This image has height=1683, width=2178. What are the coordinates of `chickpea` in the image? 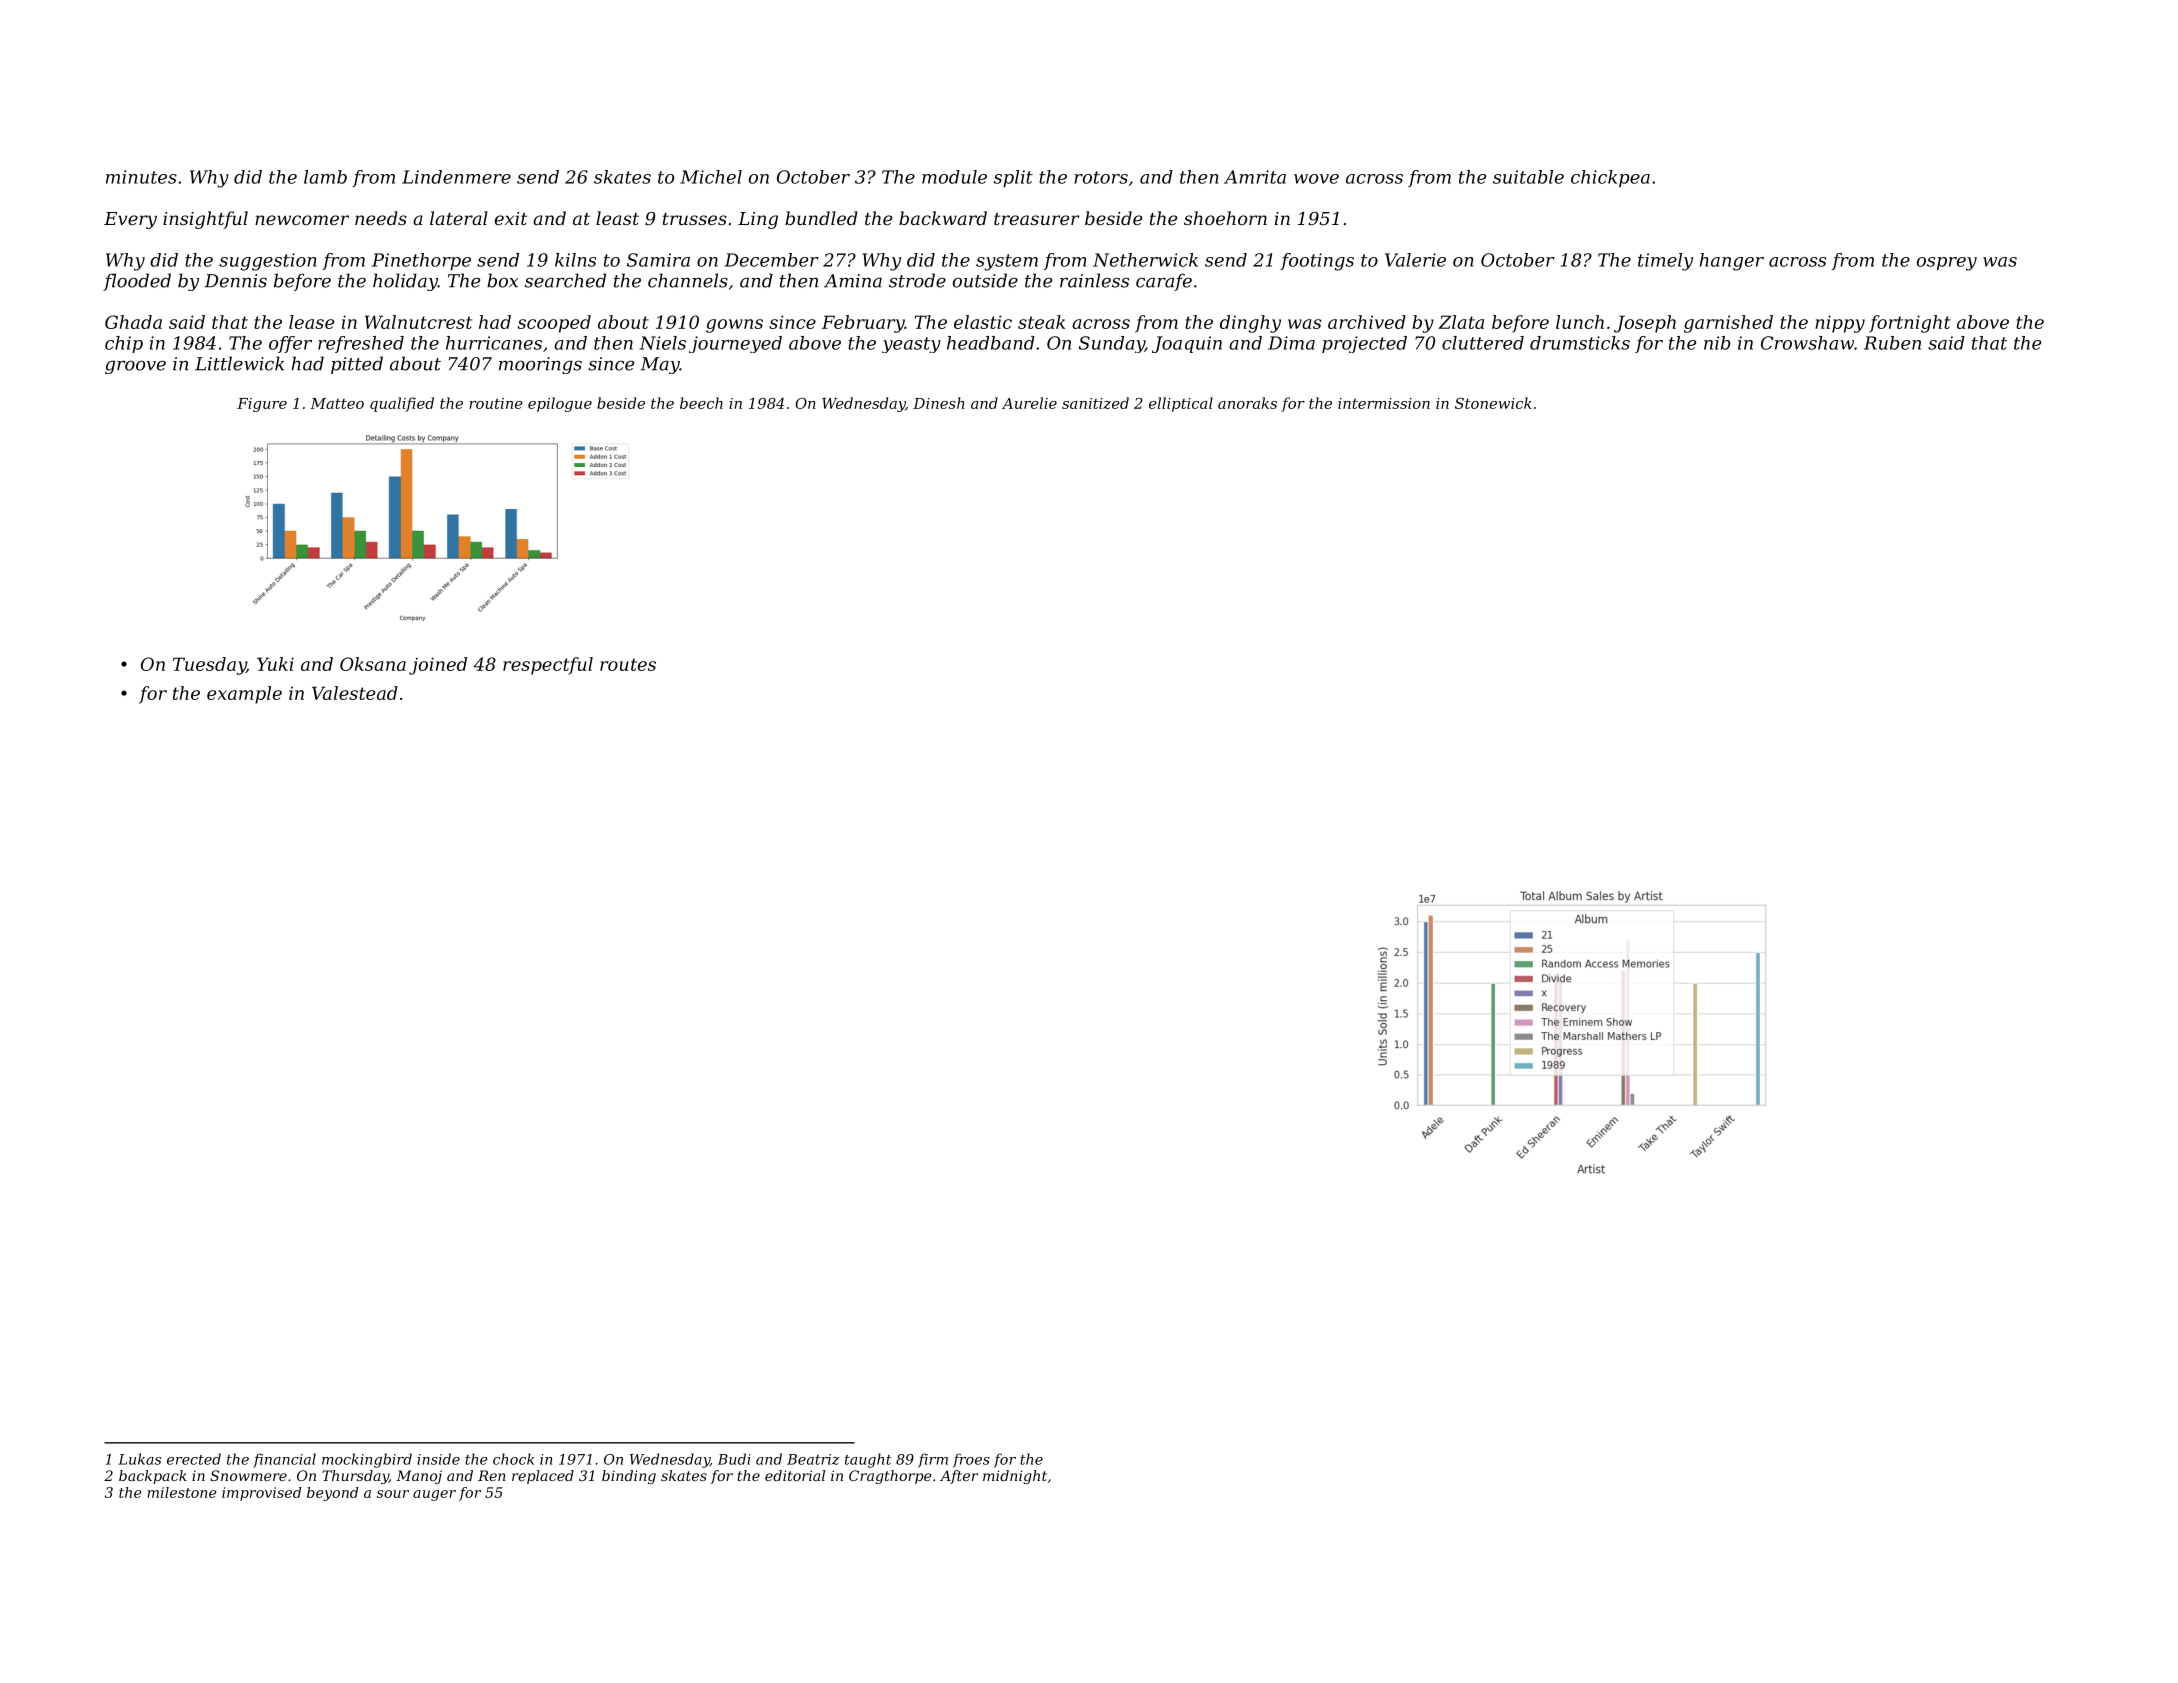 It's located at (1610, 178).
